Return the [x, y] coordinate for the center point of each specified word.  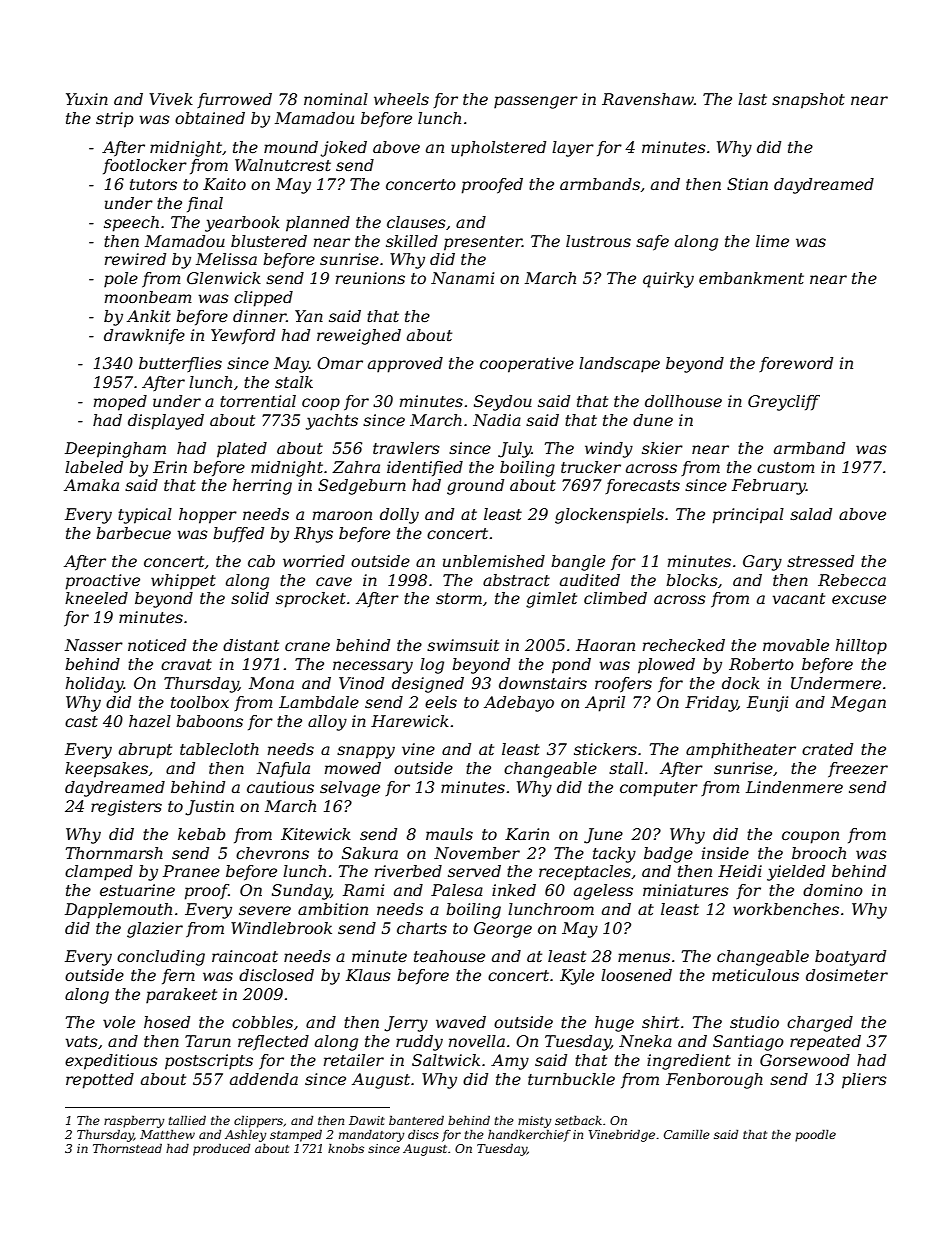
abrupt [145, 751]
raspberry [134, 1122]
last [752, 99]
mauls [449, 834]
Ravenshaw [648, 99]
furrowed [234, 100]
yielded [796, 873]
